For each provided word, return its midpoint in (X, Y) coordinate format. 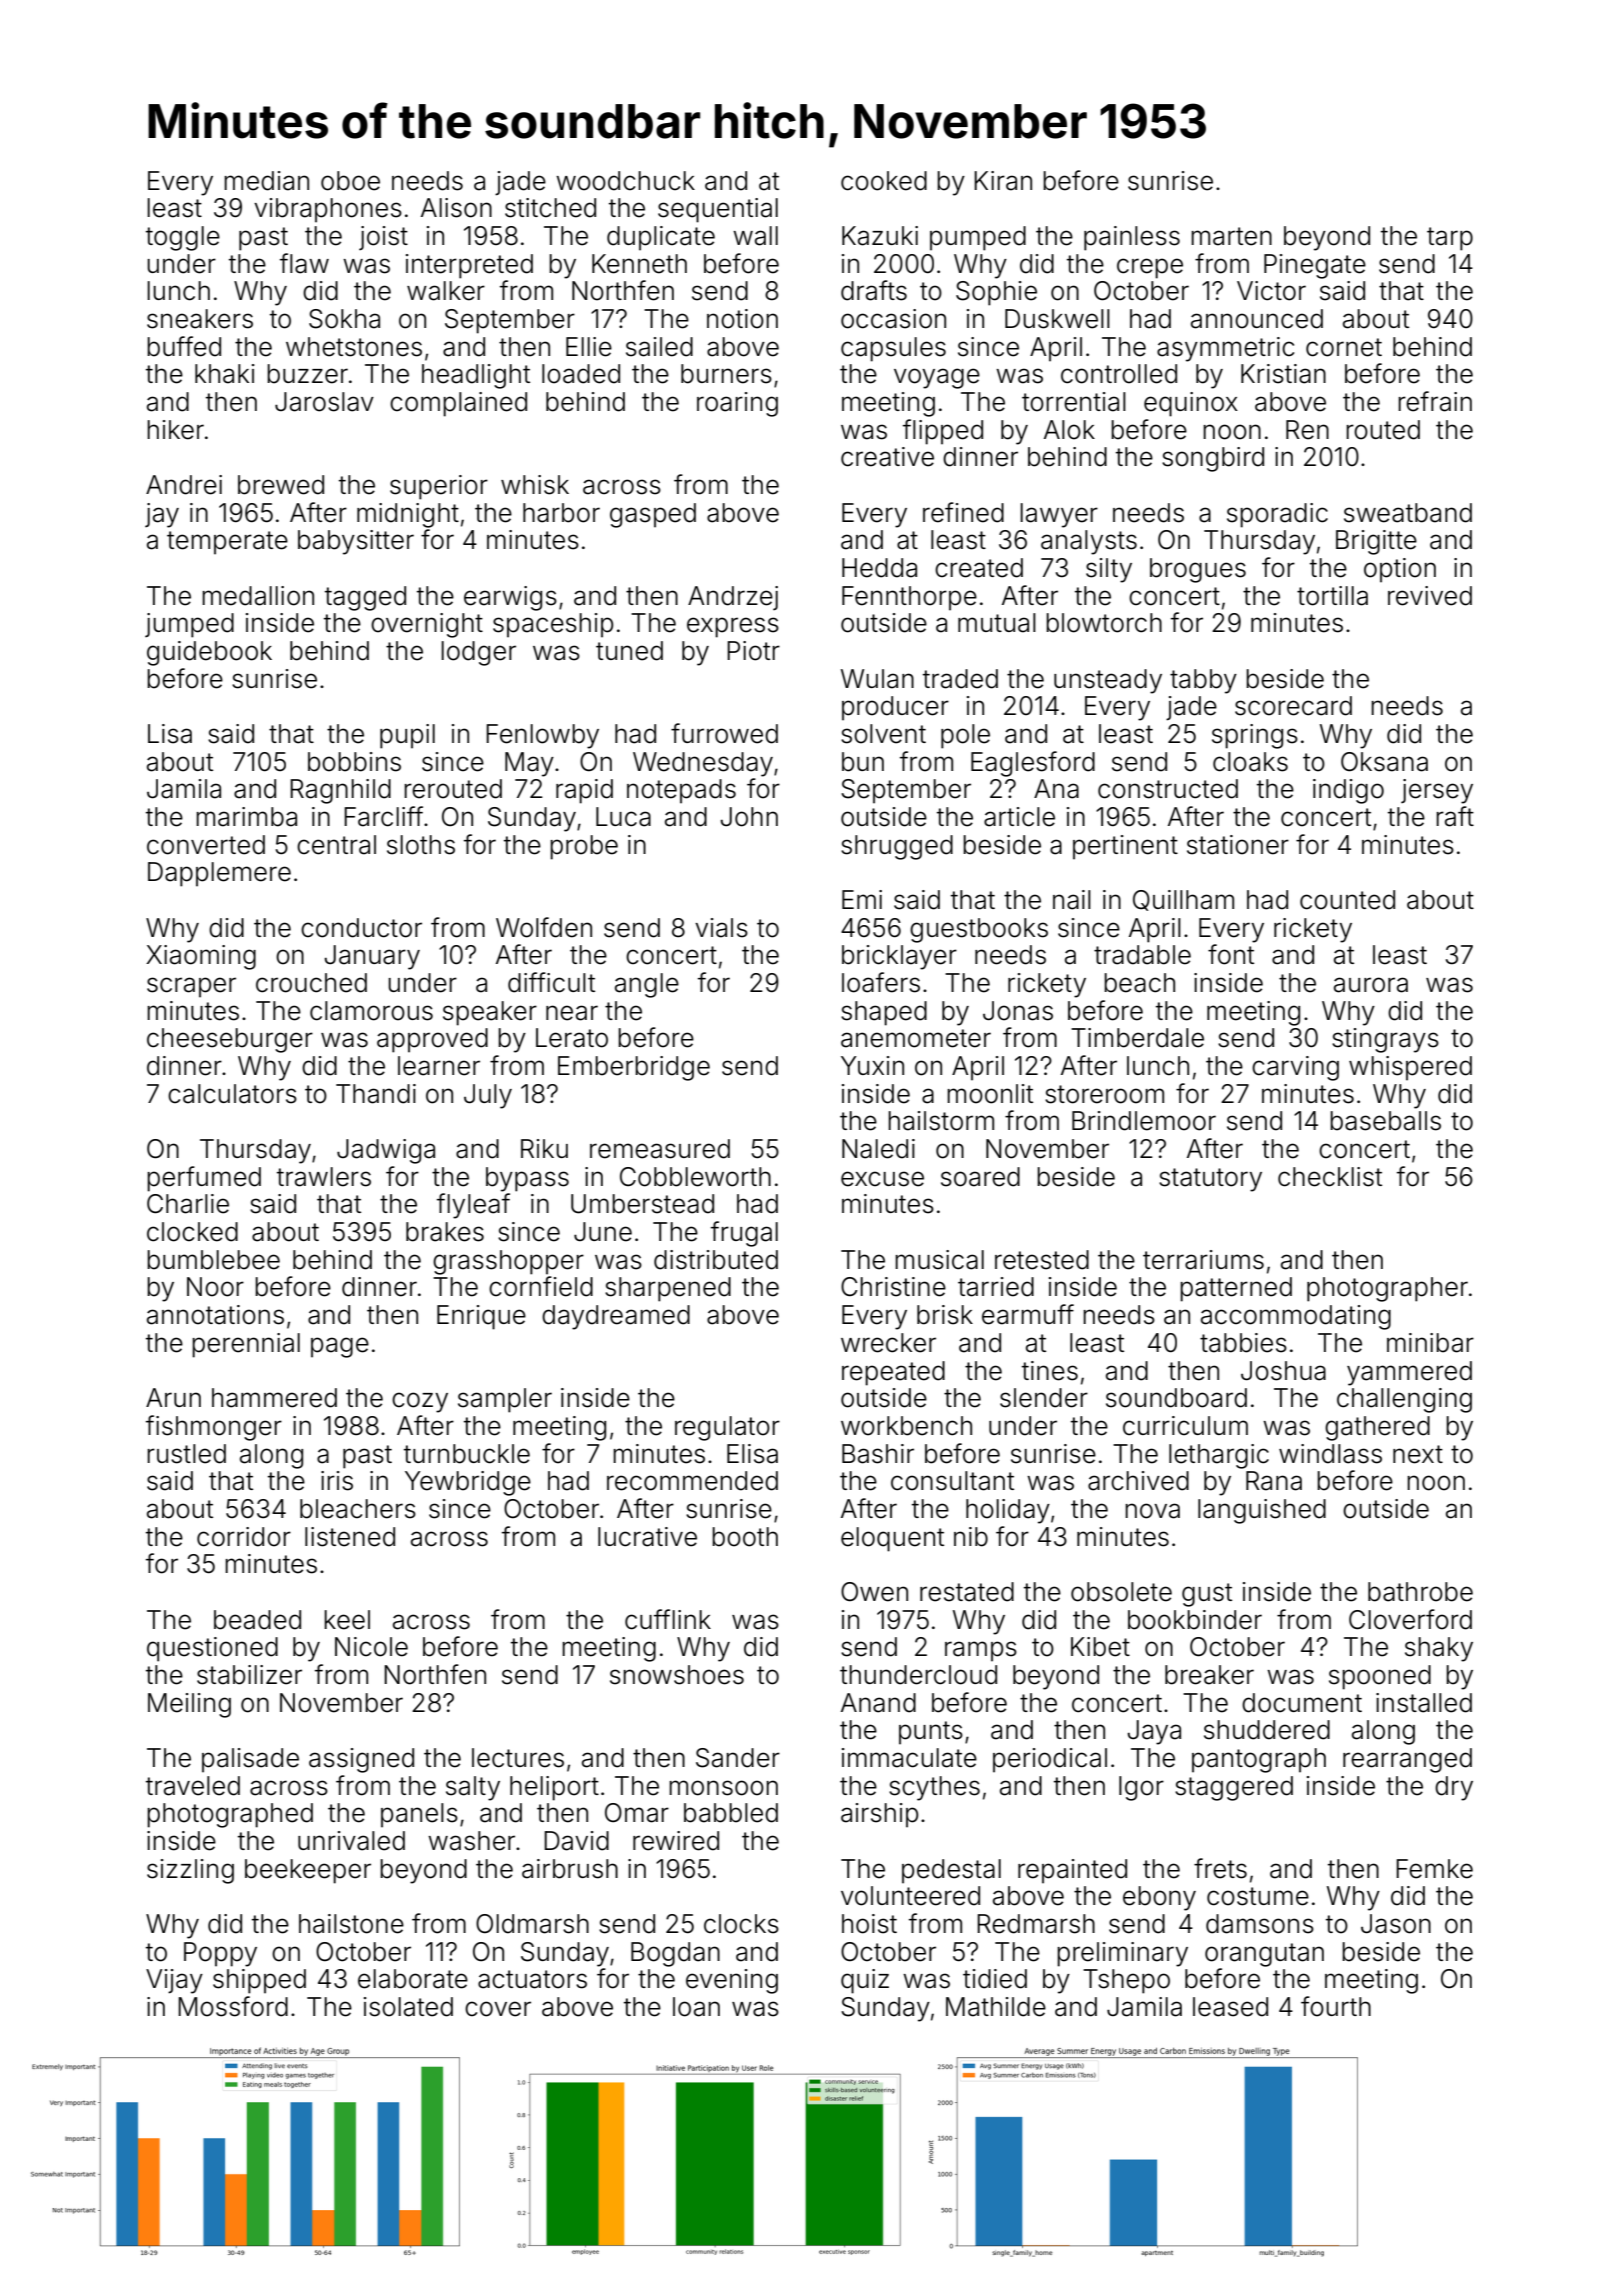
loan (696, 2007)
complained (458, 404)
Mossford (233, 2006)
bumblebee (213, 1260)
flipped (943, 432)
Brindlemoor (1144, 1121)
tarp (1450, 239)
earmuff (1028, 1314)
